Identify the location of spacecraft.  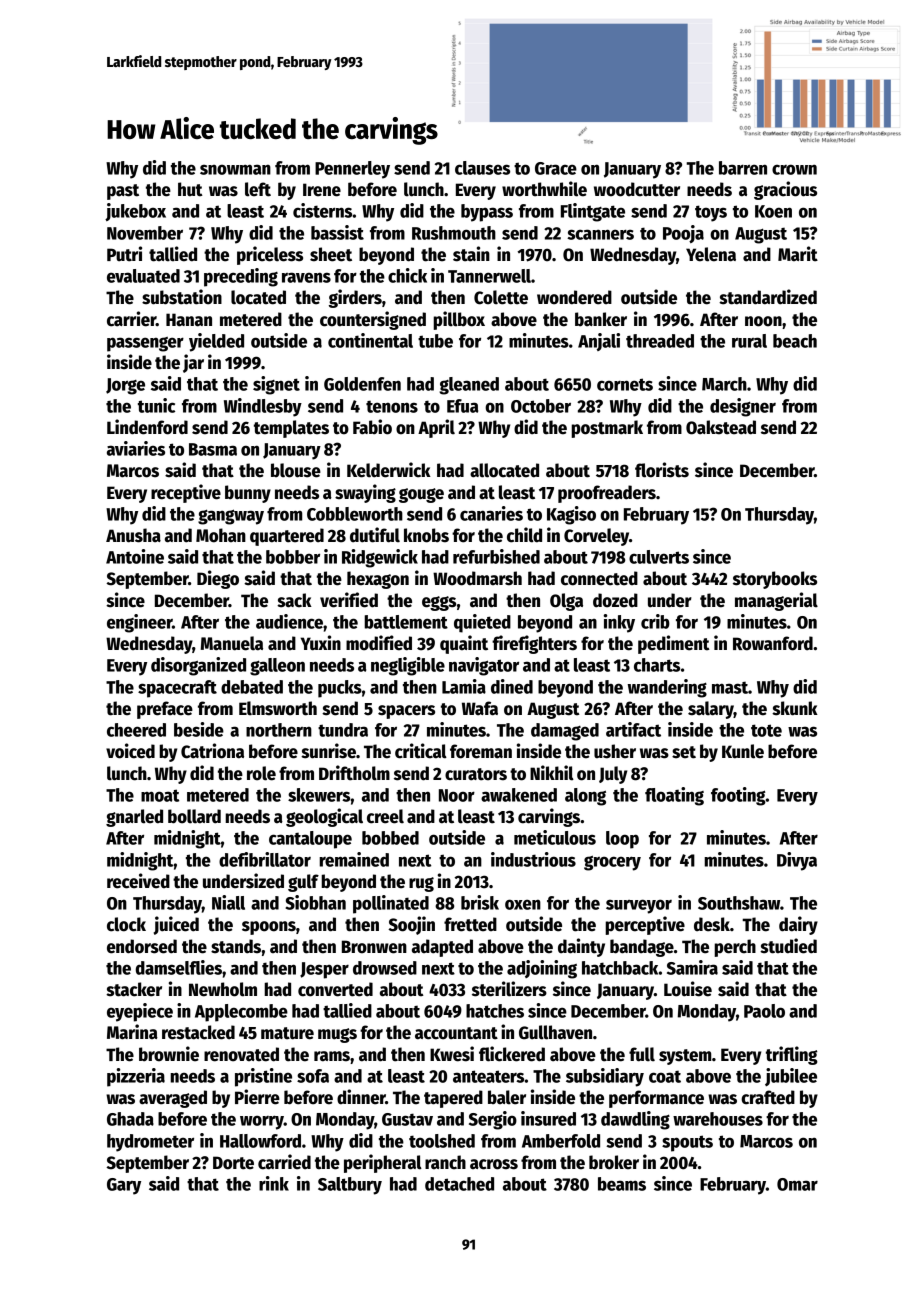
(177, 689).
